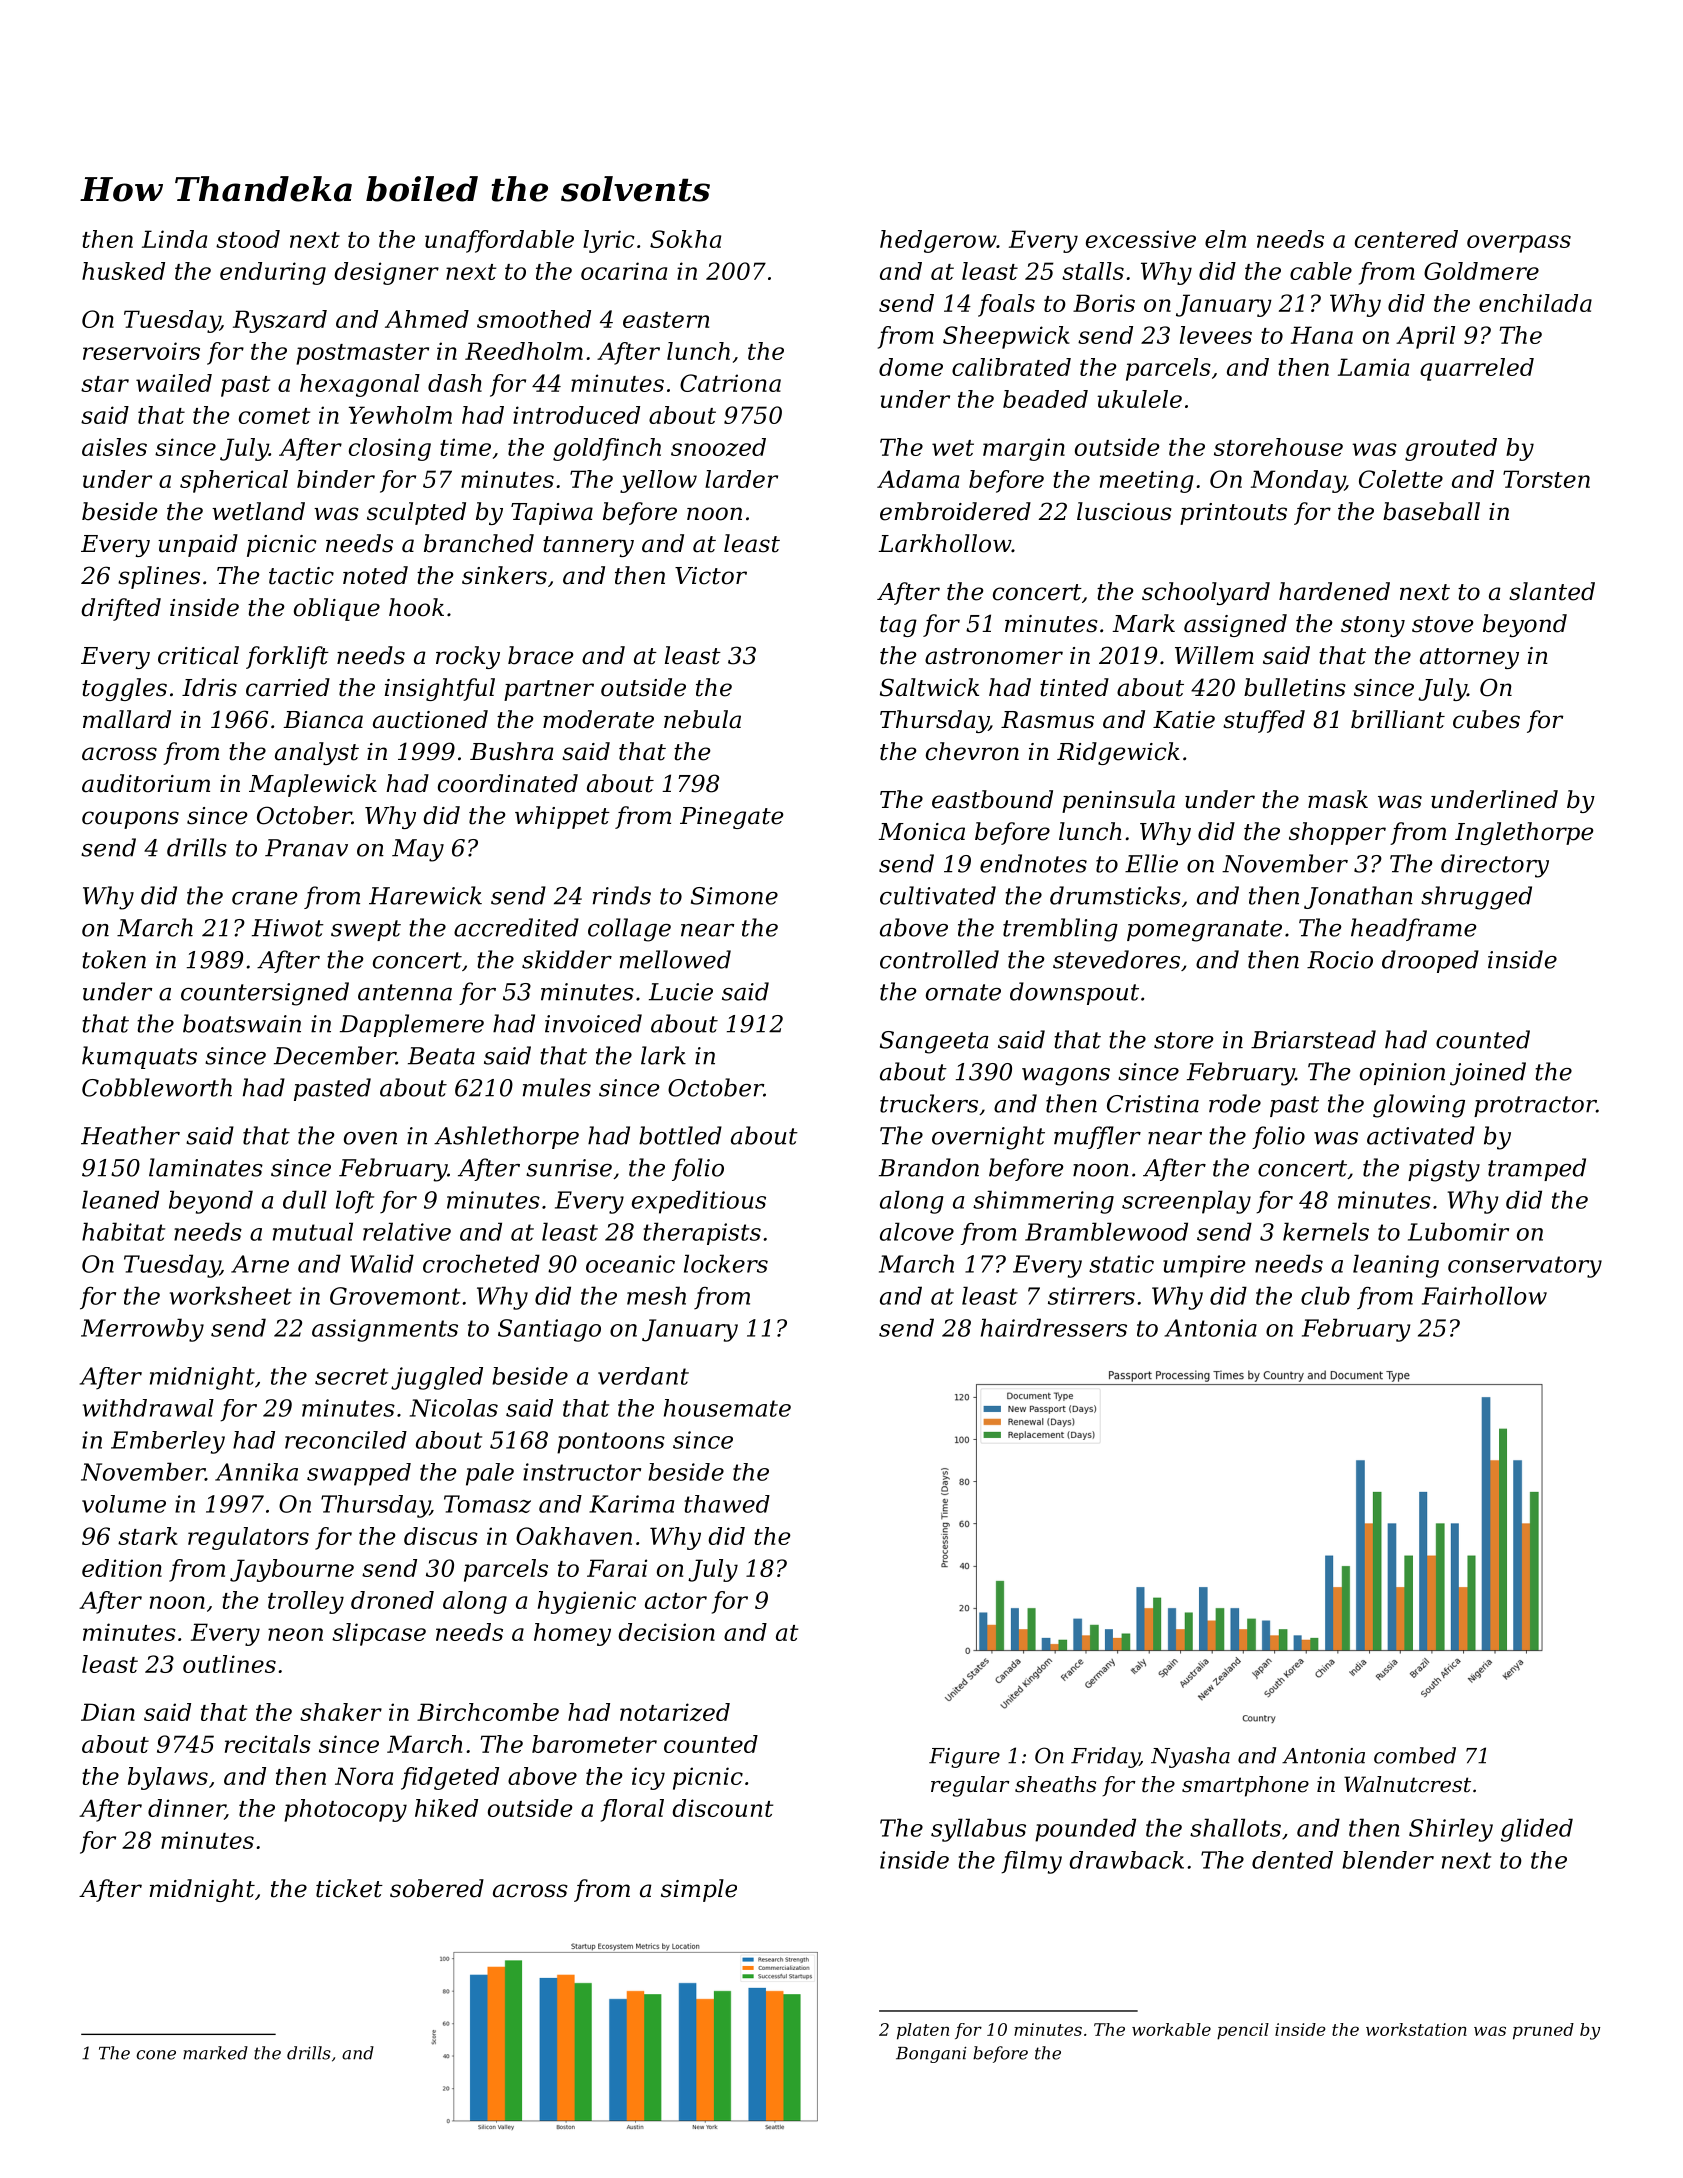 This image has width=1683, height=2178. Describe the element at coordinates (598, 719) in the image. I see `moderate` at that location.
